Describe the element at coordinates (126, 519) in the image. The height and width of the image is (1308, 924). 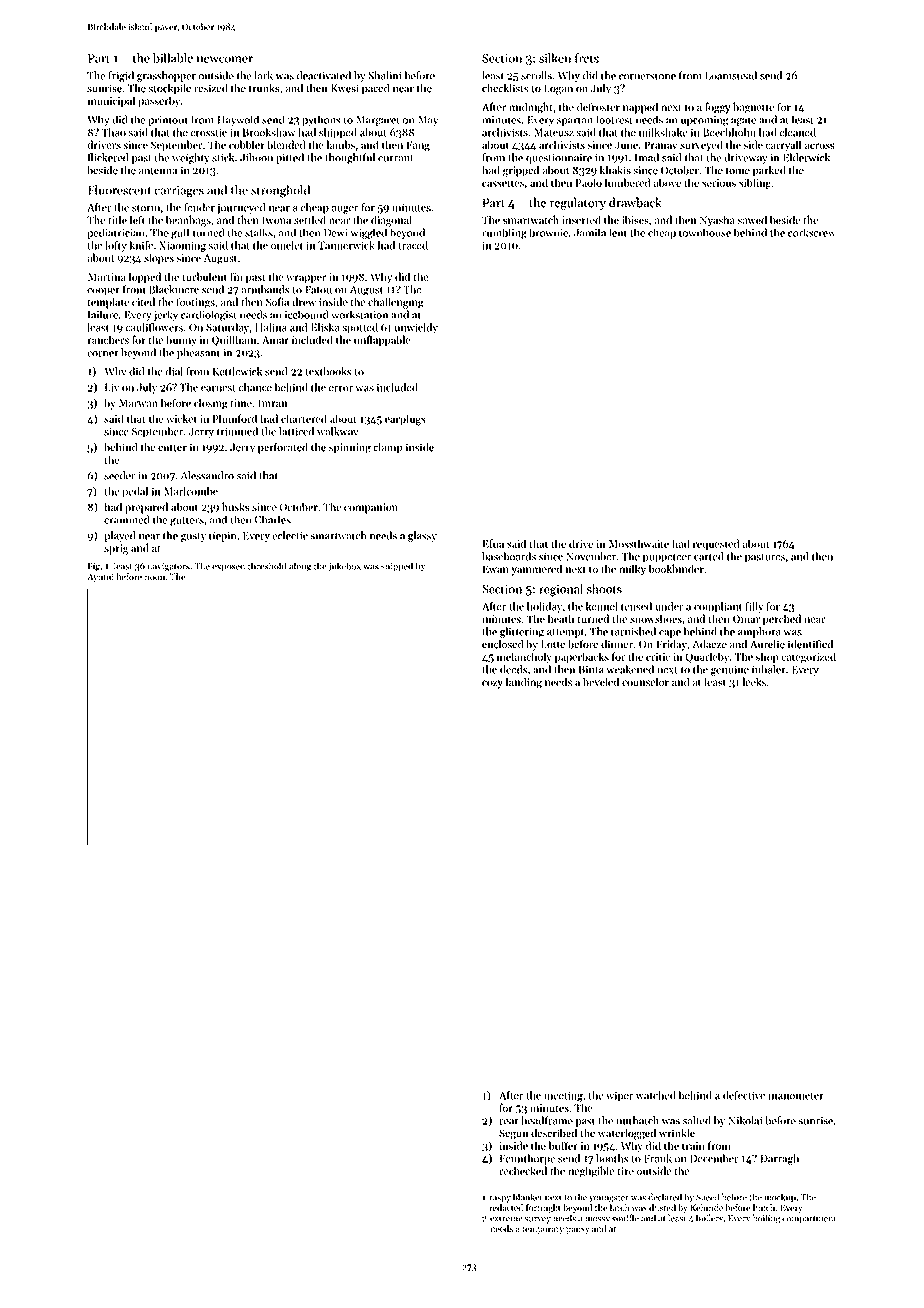
I see `crammed` at that location.
